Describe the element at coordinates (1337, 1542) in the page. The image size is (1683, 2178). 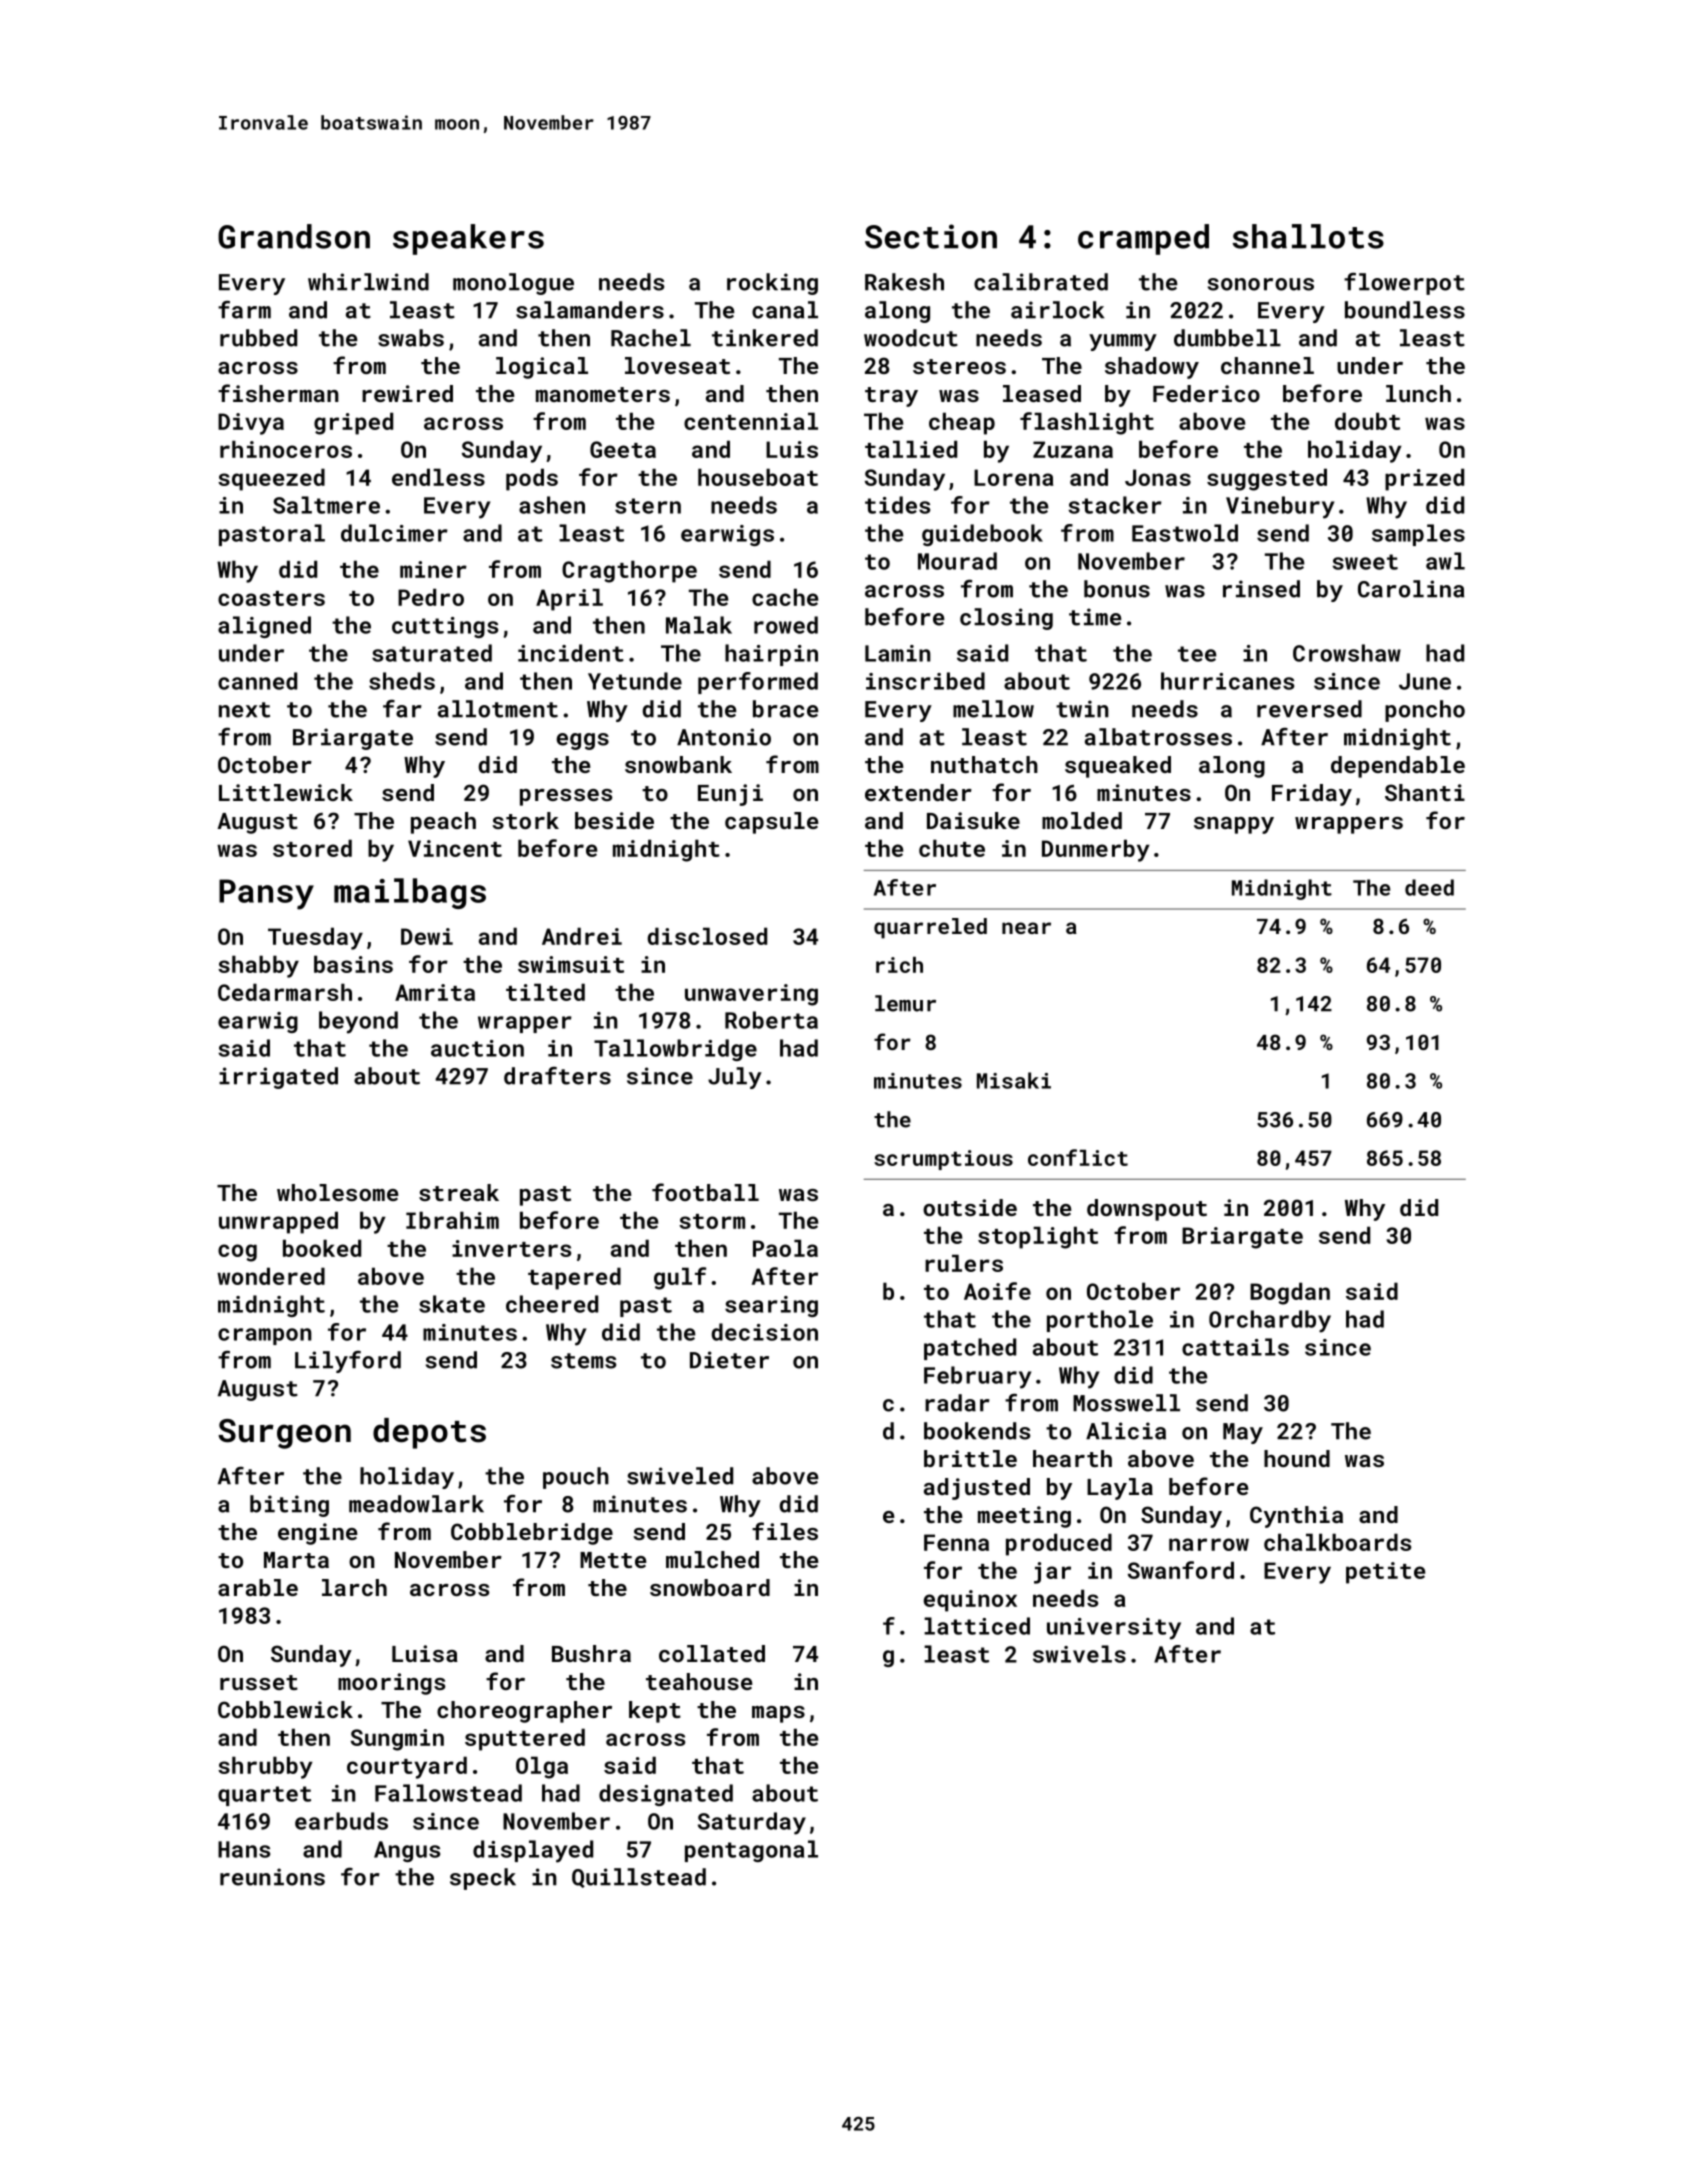
I see `chalkboards` at that location.
